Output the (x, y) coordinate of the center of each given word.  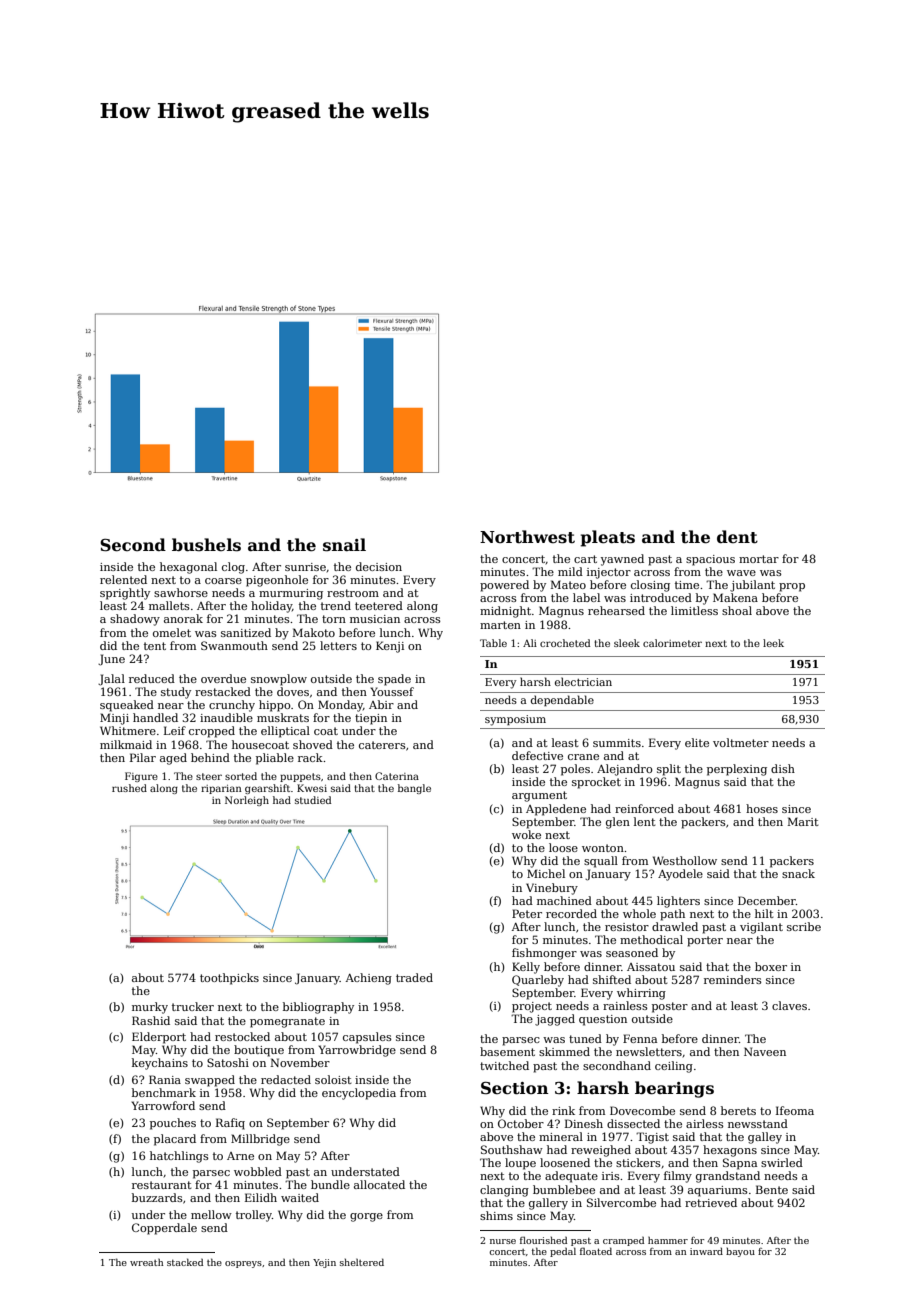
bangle (414, 789)
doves (293, 691)
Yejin (324, 1263)
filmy (678, 1177)
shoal (737, 610)
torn (334, 619)
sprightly (125, 594)
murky (150, 1008)
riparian (221, 789)
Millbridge (260, 1140)
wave (741, 573)
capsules (367, 1038)
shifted (612, 979)
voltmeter (741, 742)
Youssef (392, 691)
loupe (520, 1164)
